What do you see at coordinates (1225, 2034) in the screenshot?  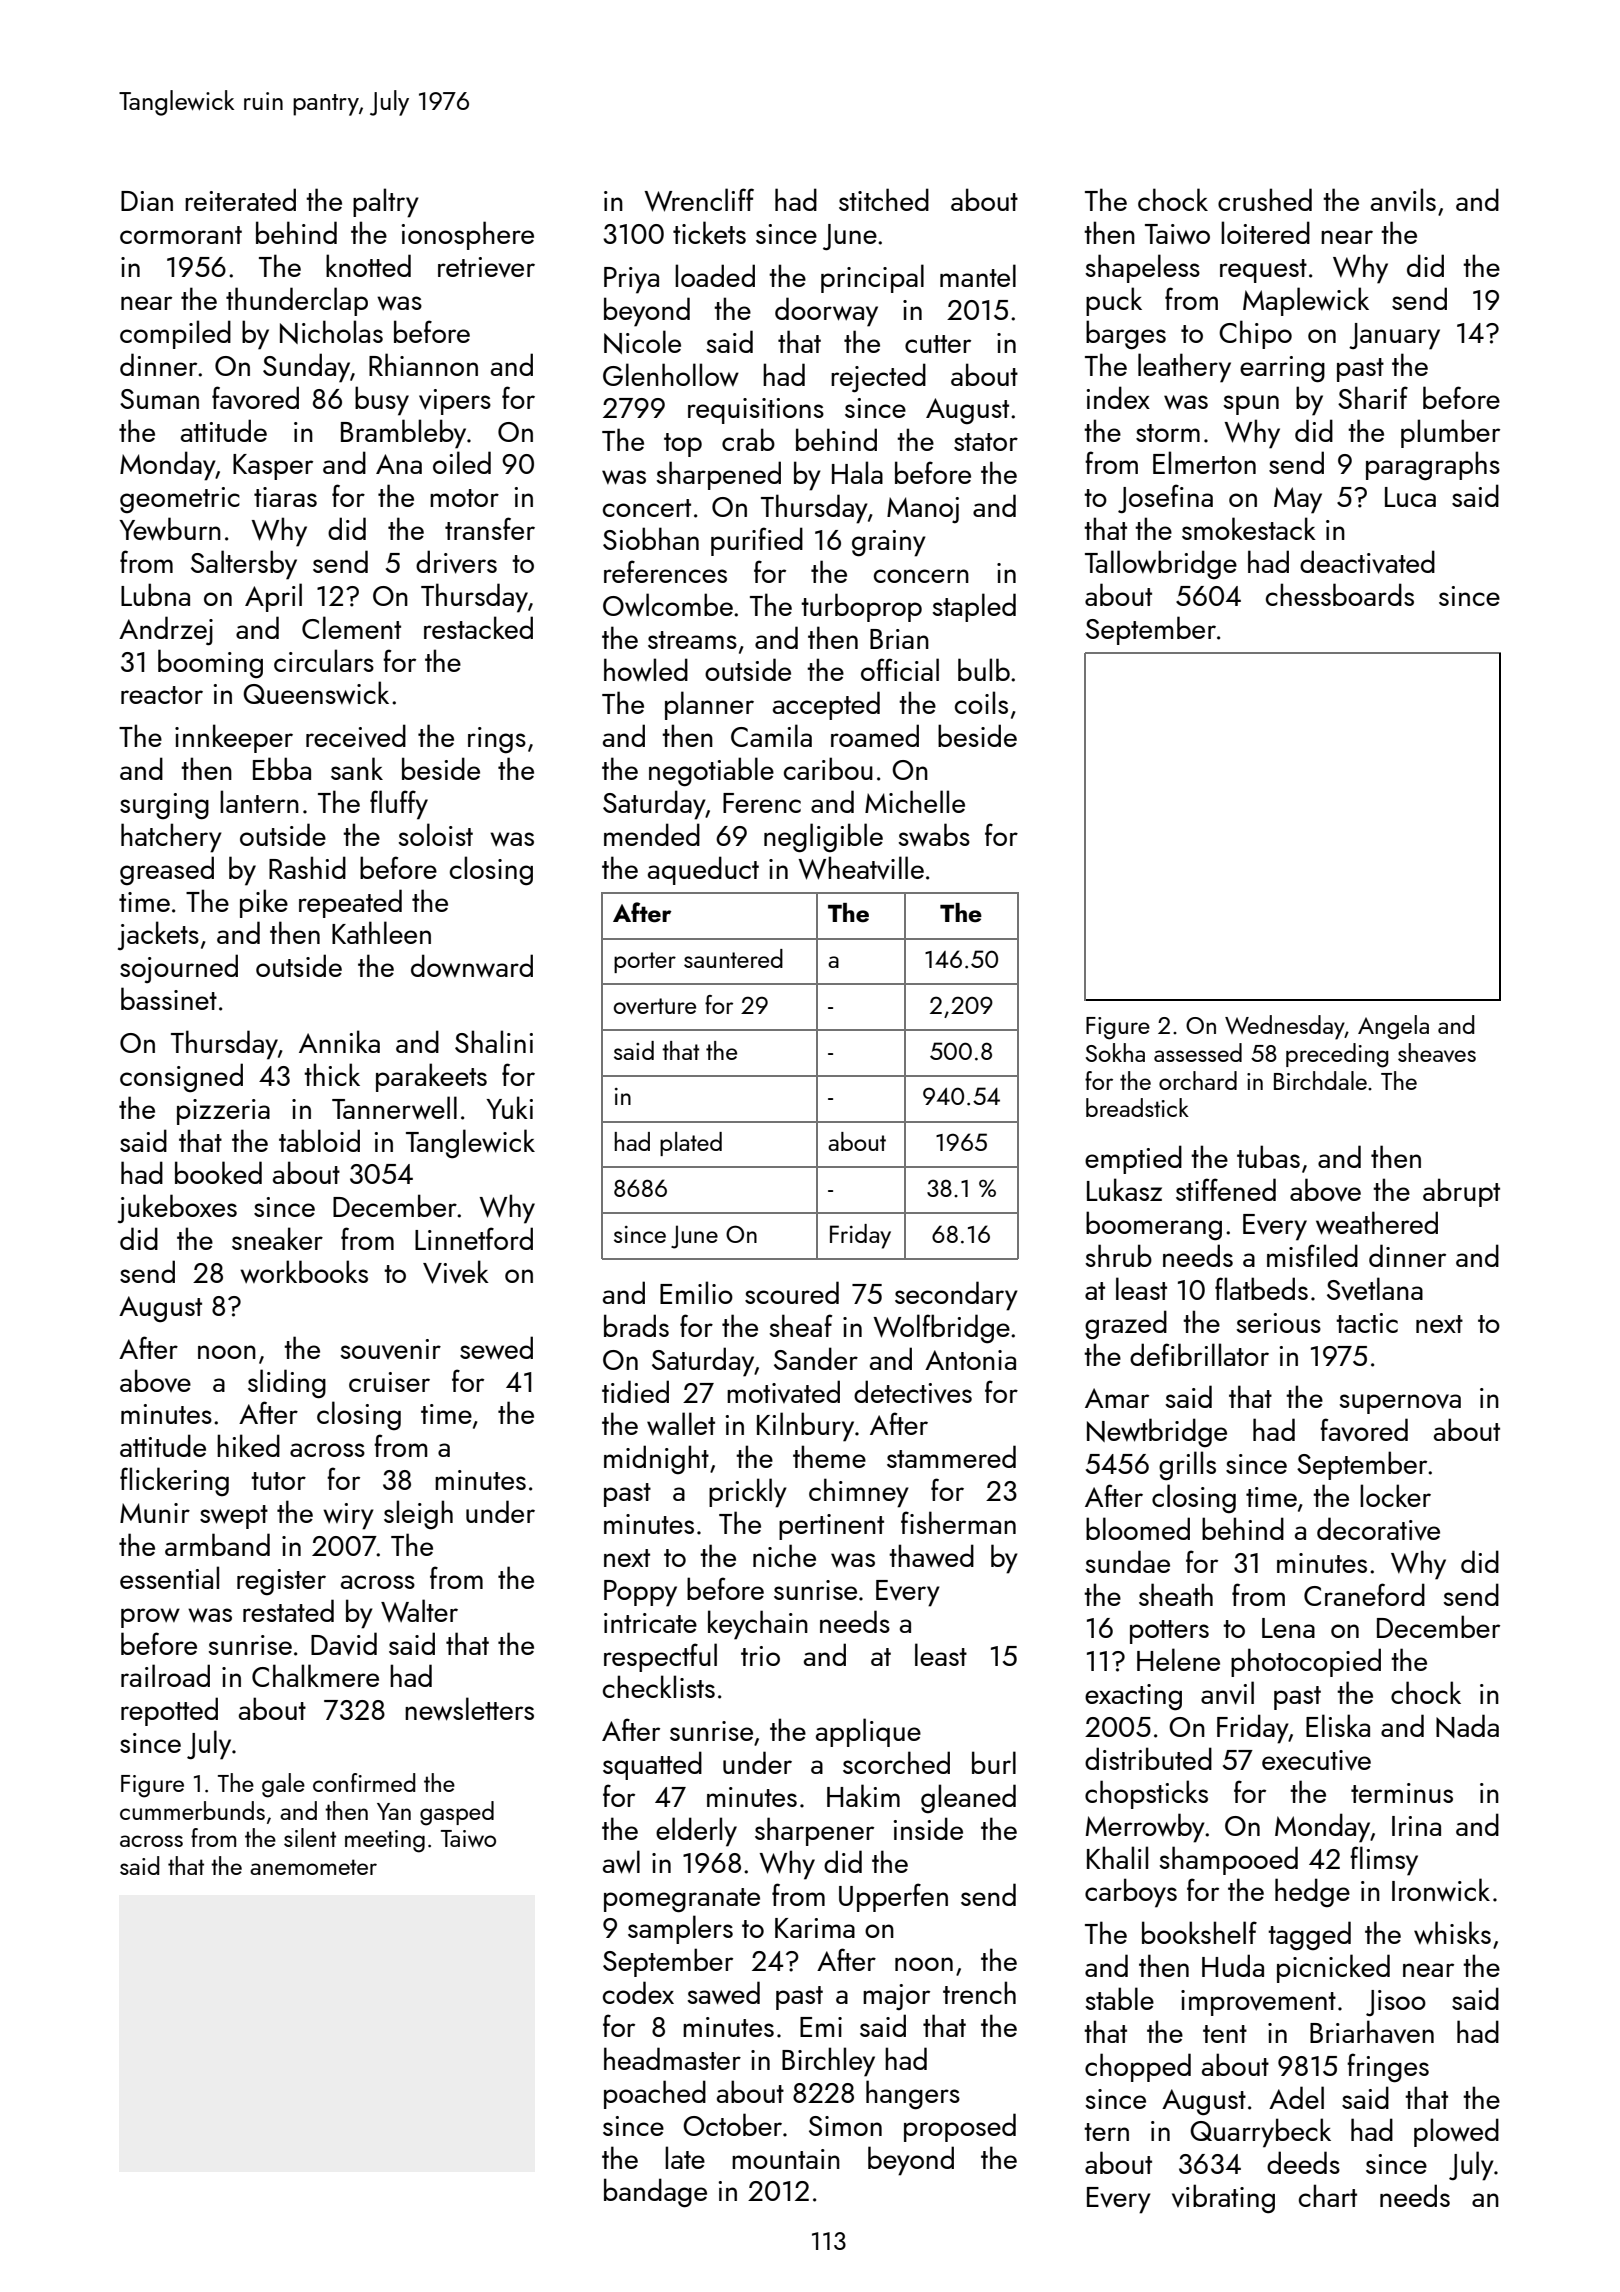 I see `tent` at bounding box center [1225, 2034].
